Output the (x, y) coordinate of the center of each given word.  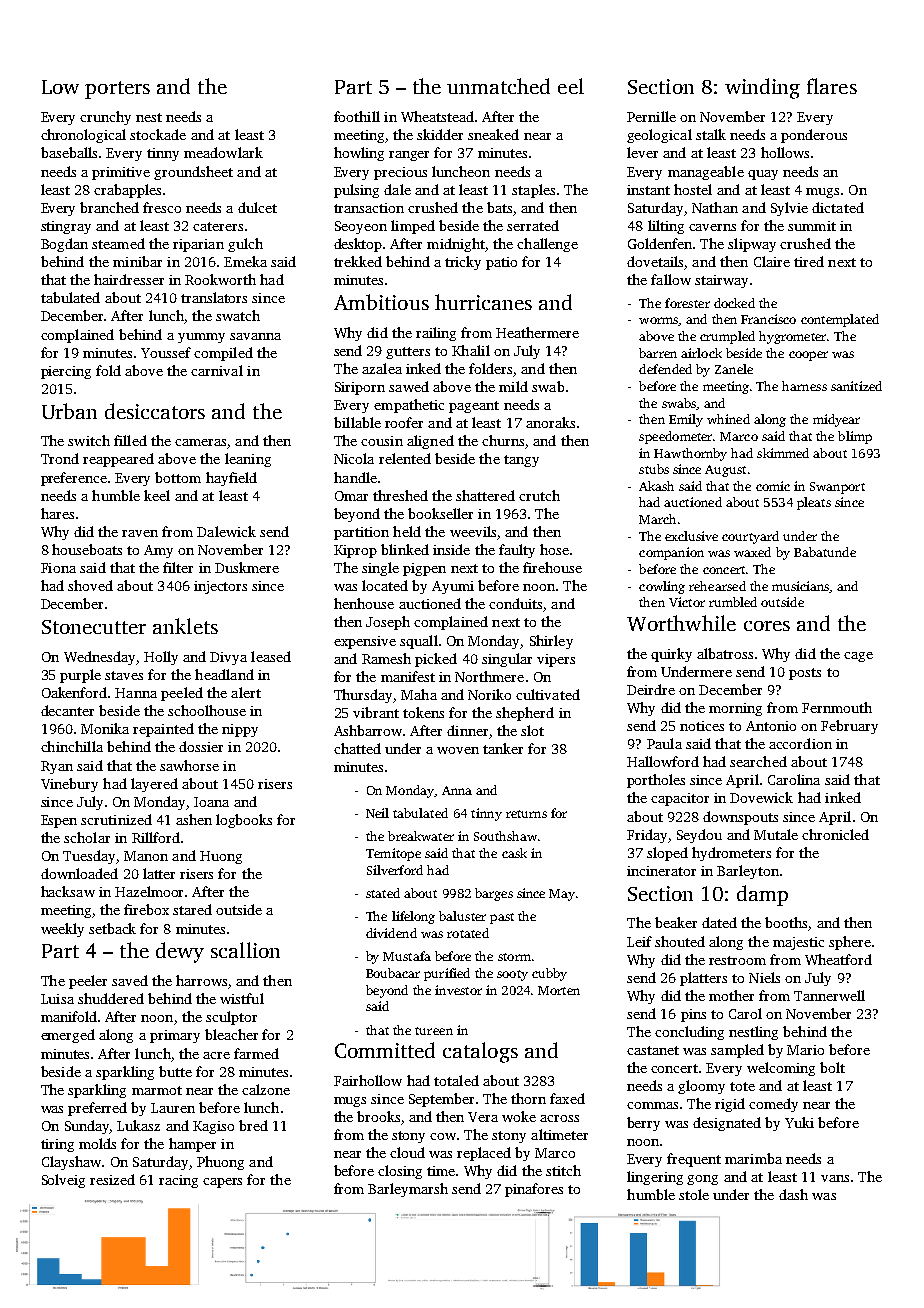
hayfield (231, 479)
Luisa (57, 999)
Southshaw (505, 836)
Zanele (734, 369)
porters (117, 90)
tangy (521, 461)
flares (832, 86)
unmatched (498, 86)
